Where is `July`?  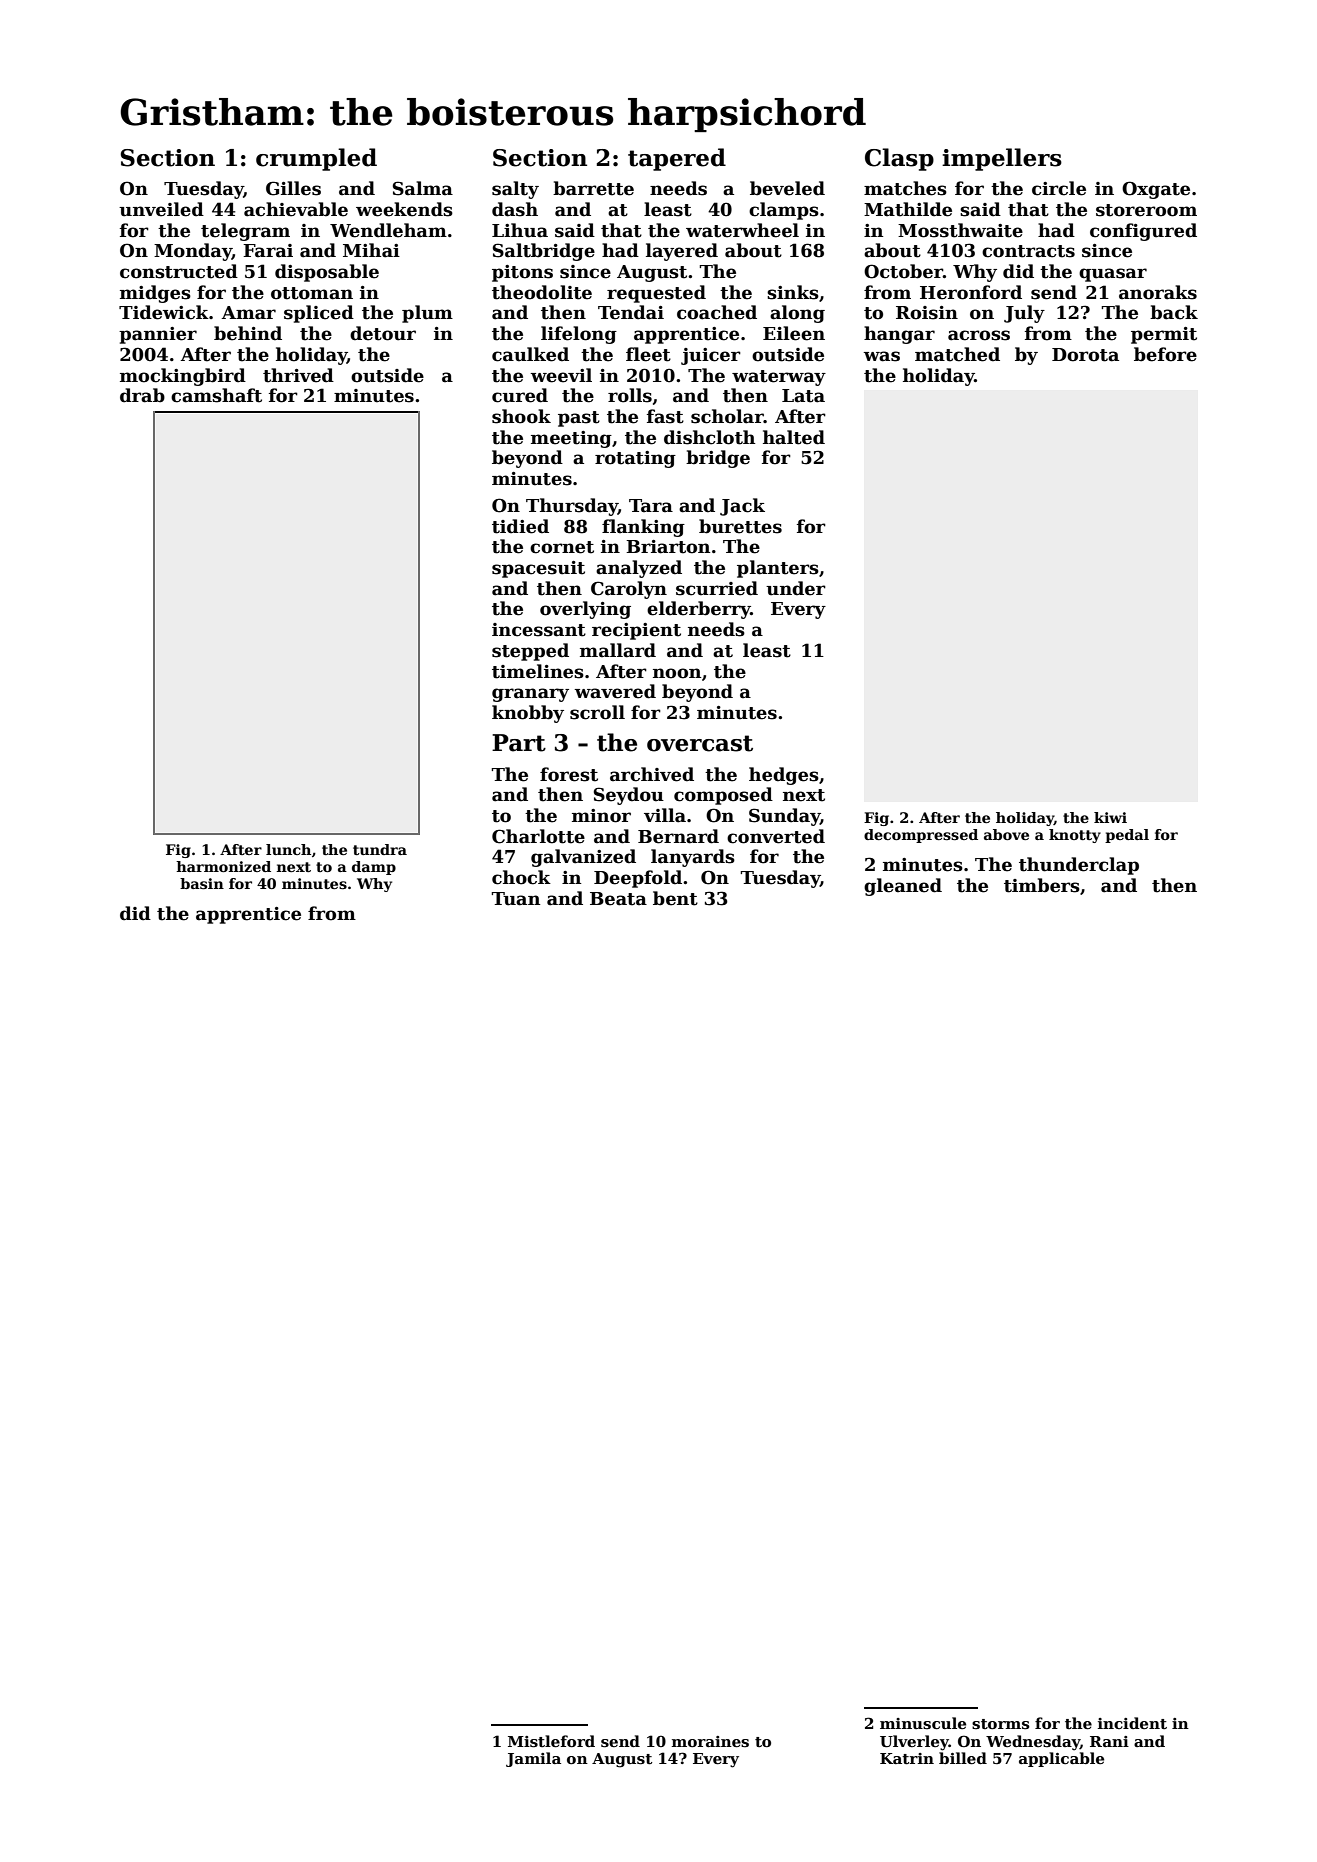
July is located at coordinates (1024, 314).
